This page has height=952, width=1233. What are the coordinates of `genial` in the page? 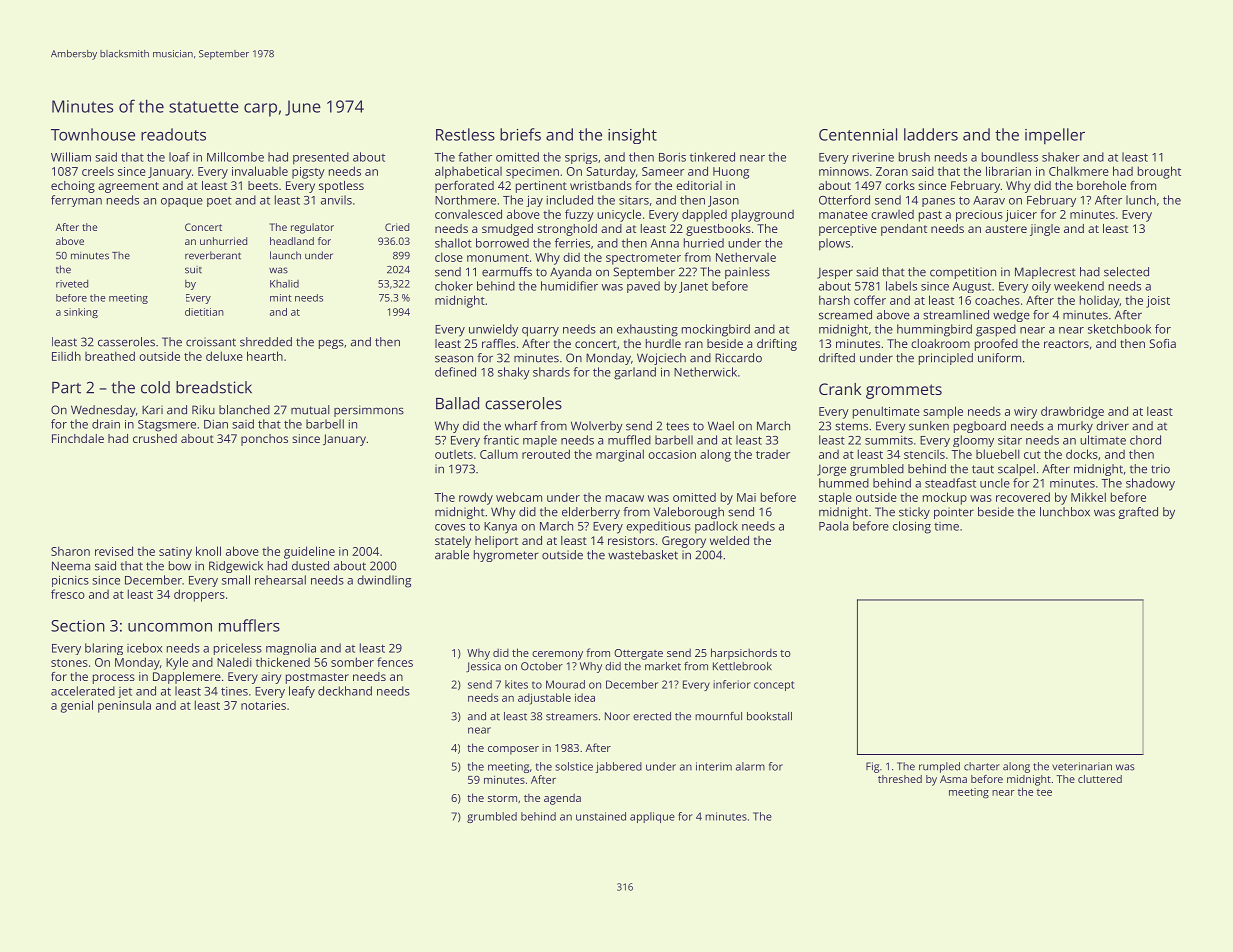 It's located at (77, 706).
